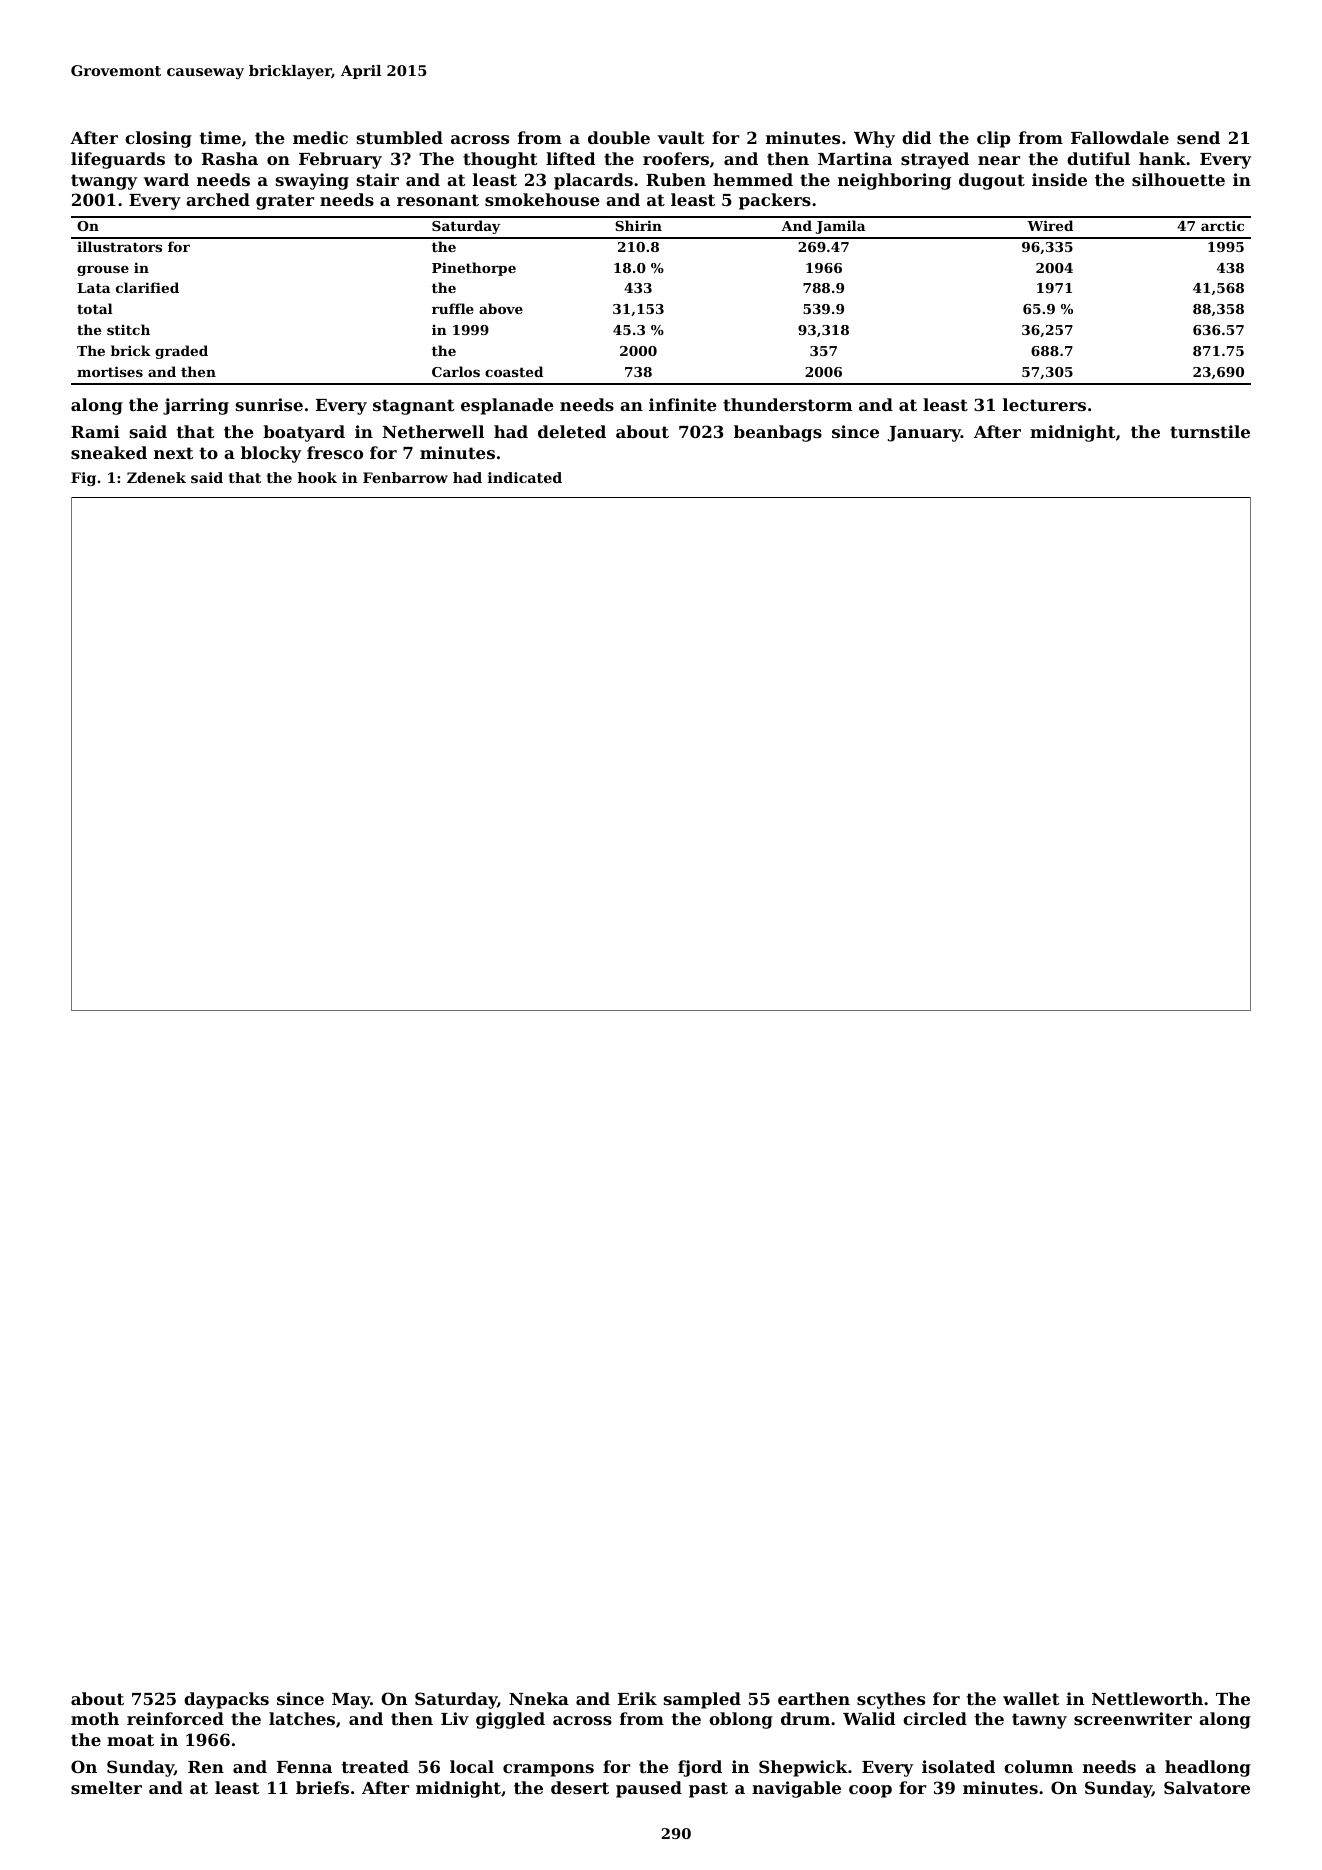 This screenshot has height=1870, width=1322. What do you see at coordinates (1210, 431) in the screenshot?
I see `turnstile` at bounding box center [1210, 431].
